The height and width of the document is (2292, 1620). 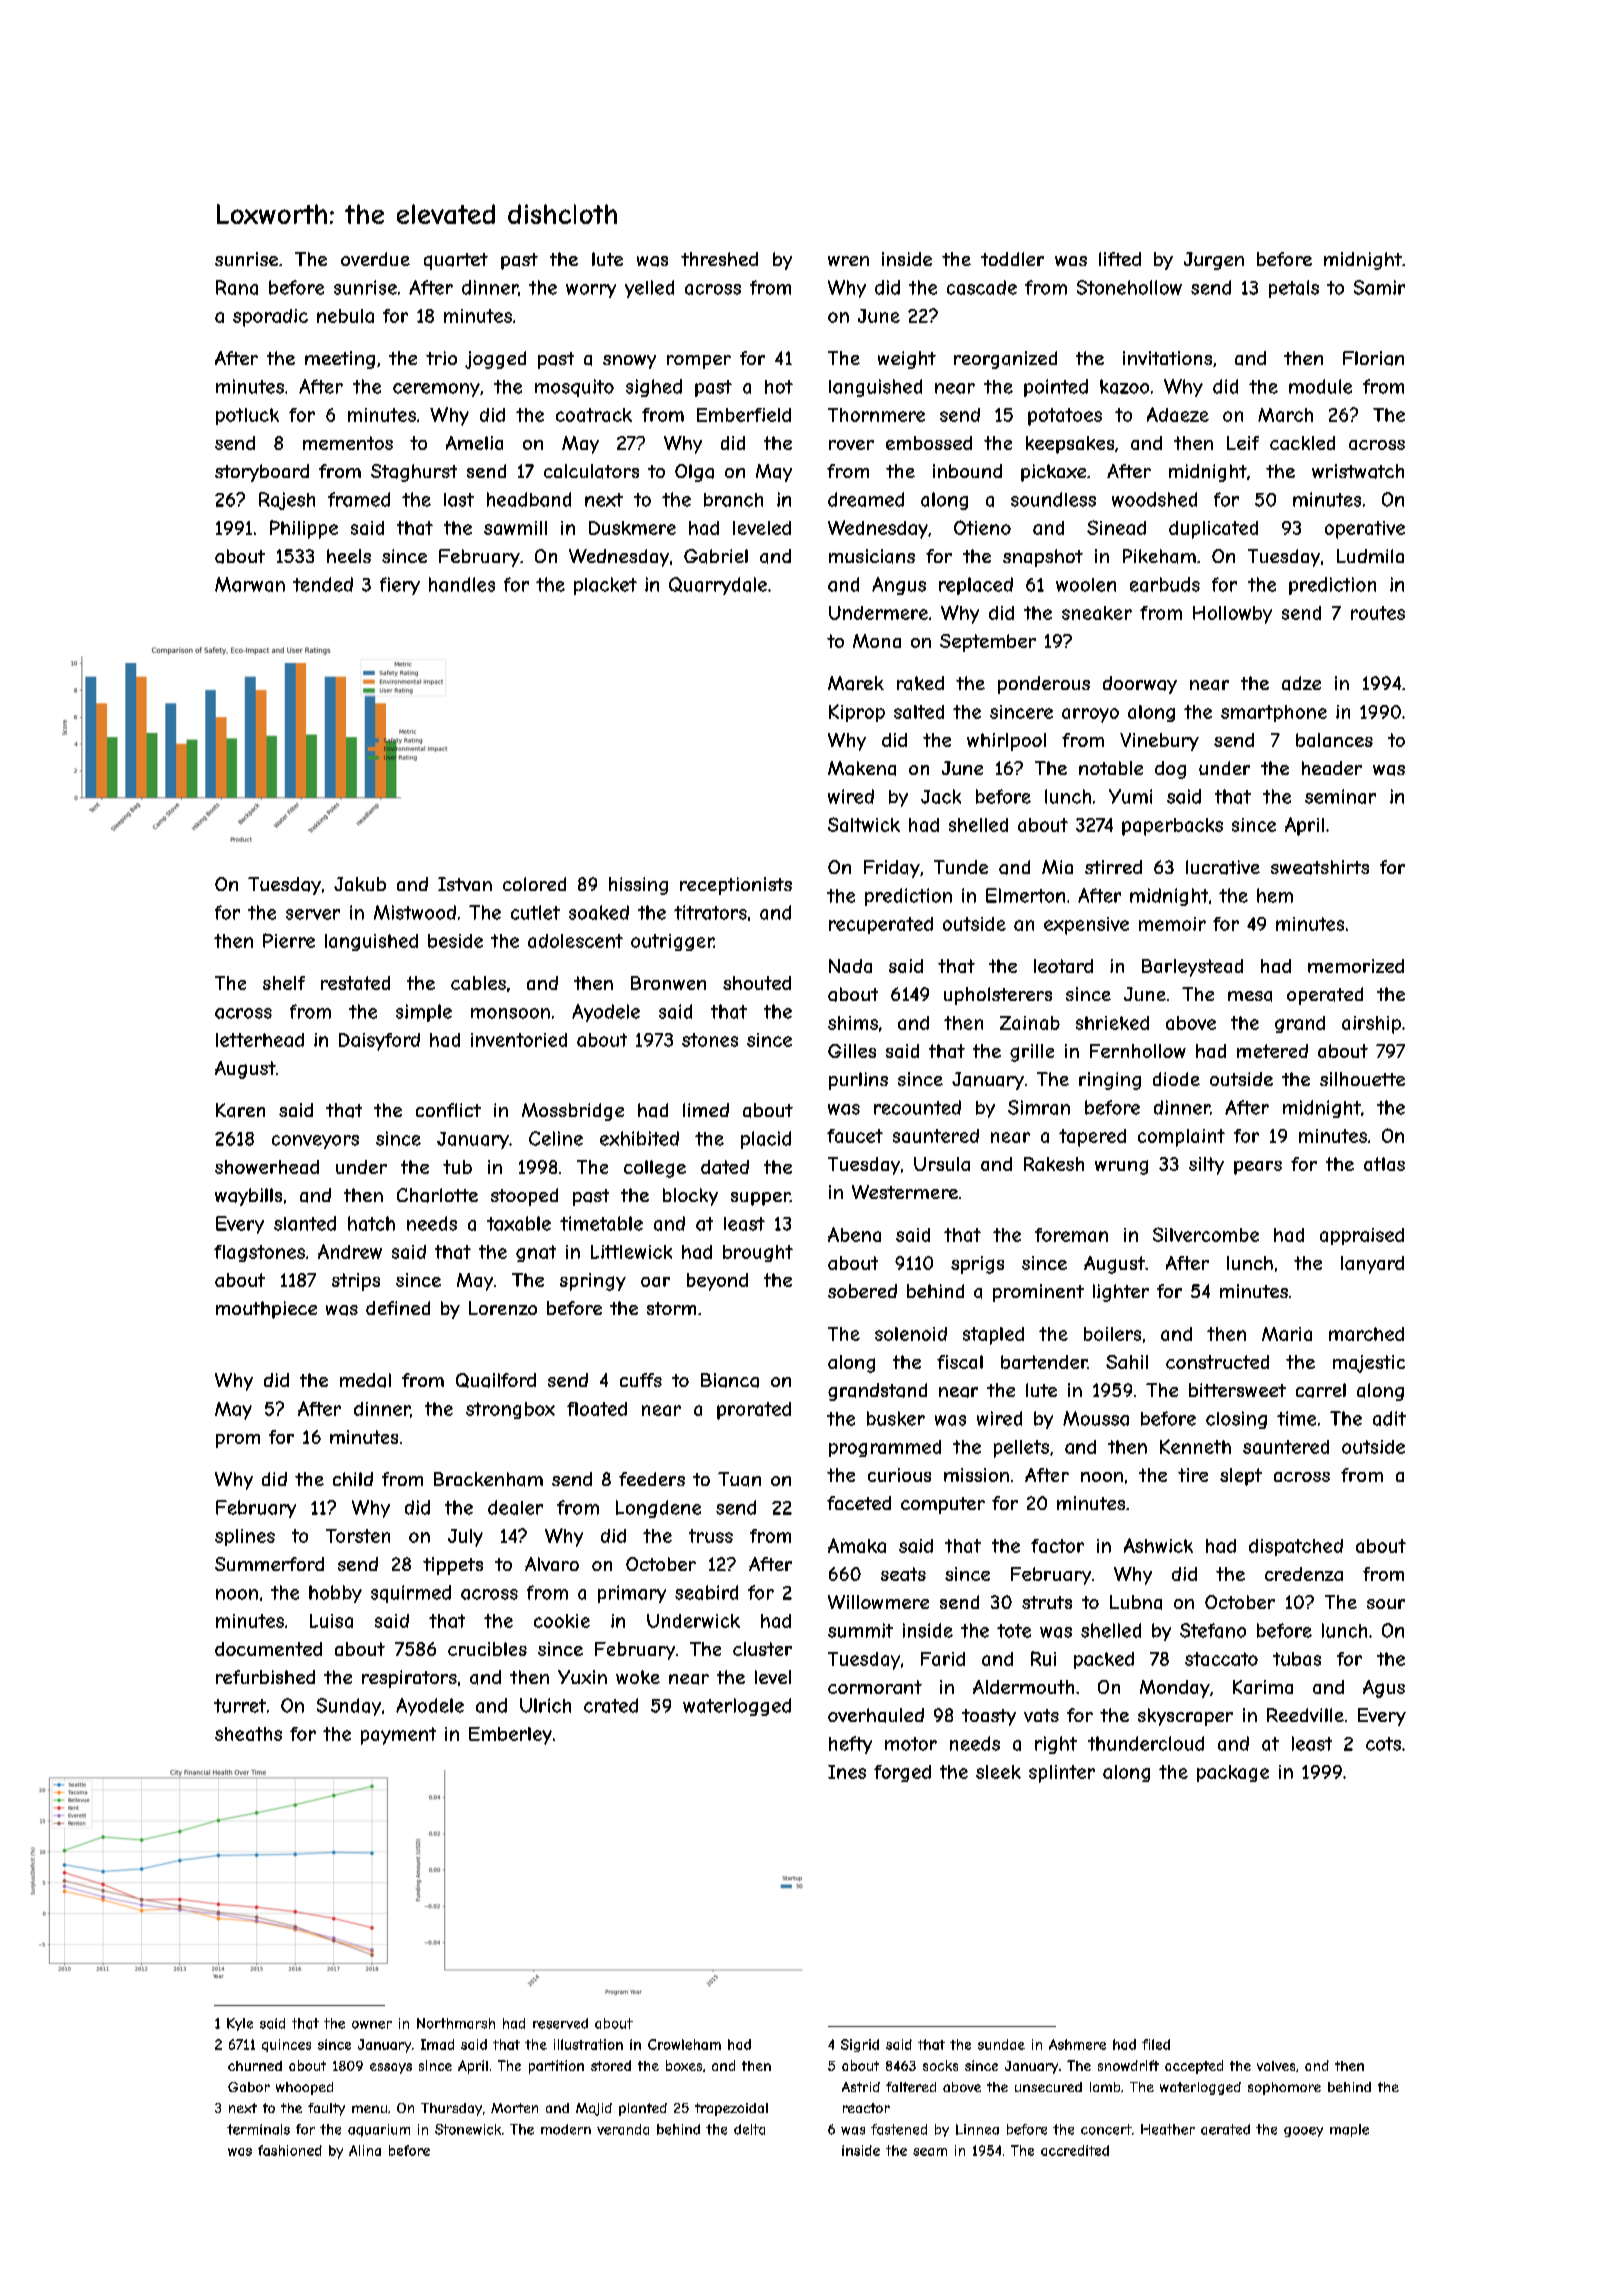 What do you see at coordinates (289, 940) in the document?
I see `Pierre` at bounding box center [289, 940].
